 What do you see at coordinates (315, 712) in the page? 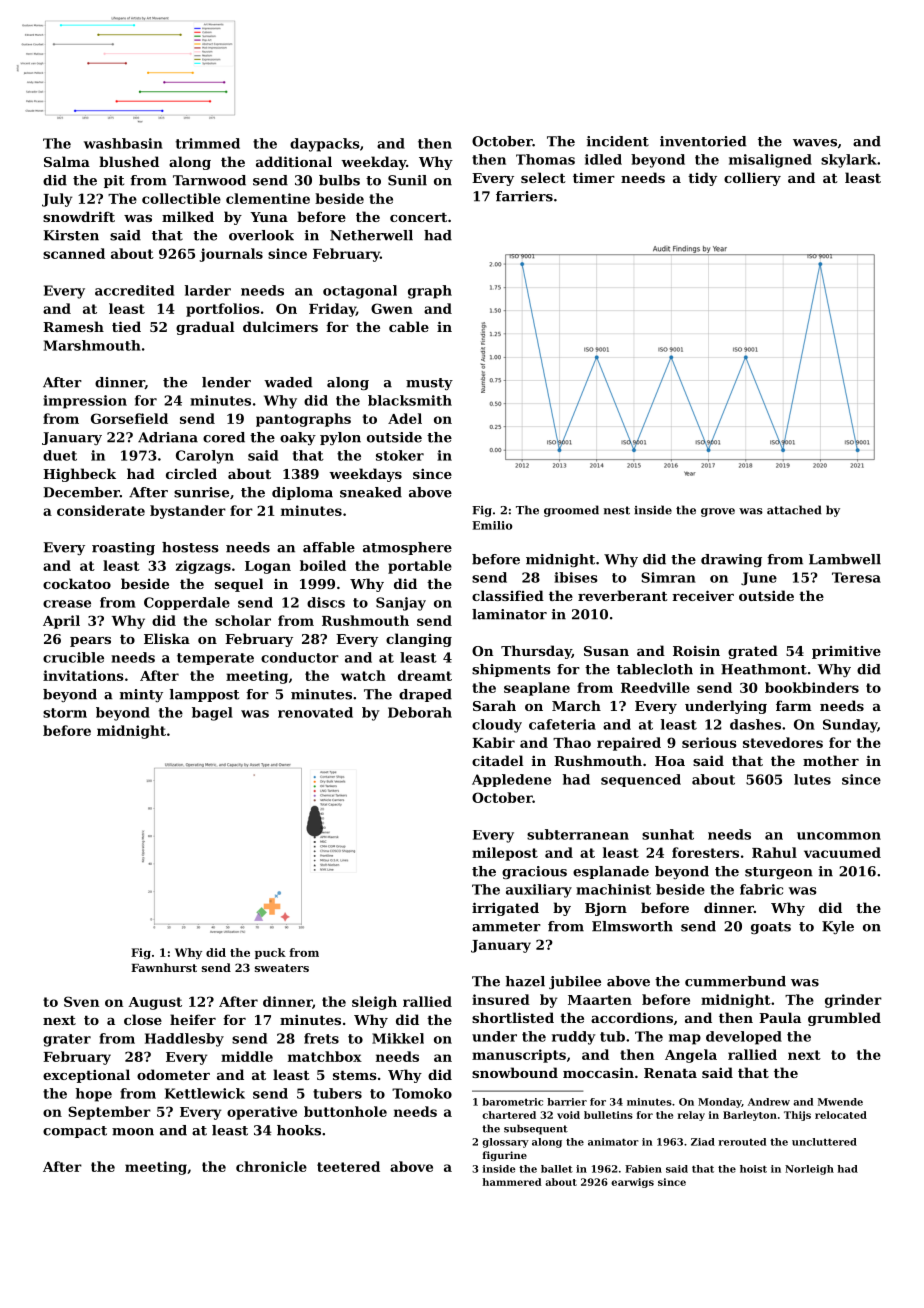
I see `renovated` at bounding box center [315, 712].
